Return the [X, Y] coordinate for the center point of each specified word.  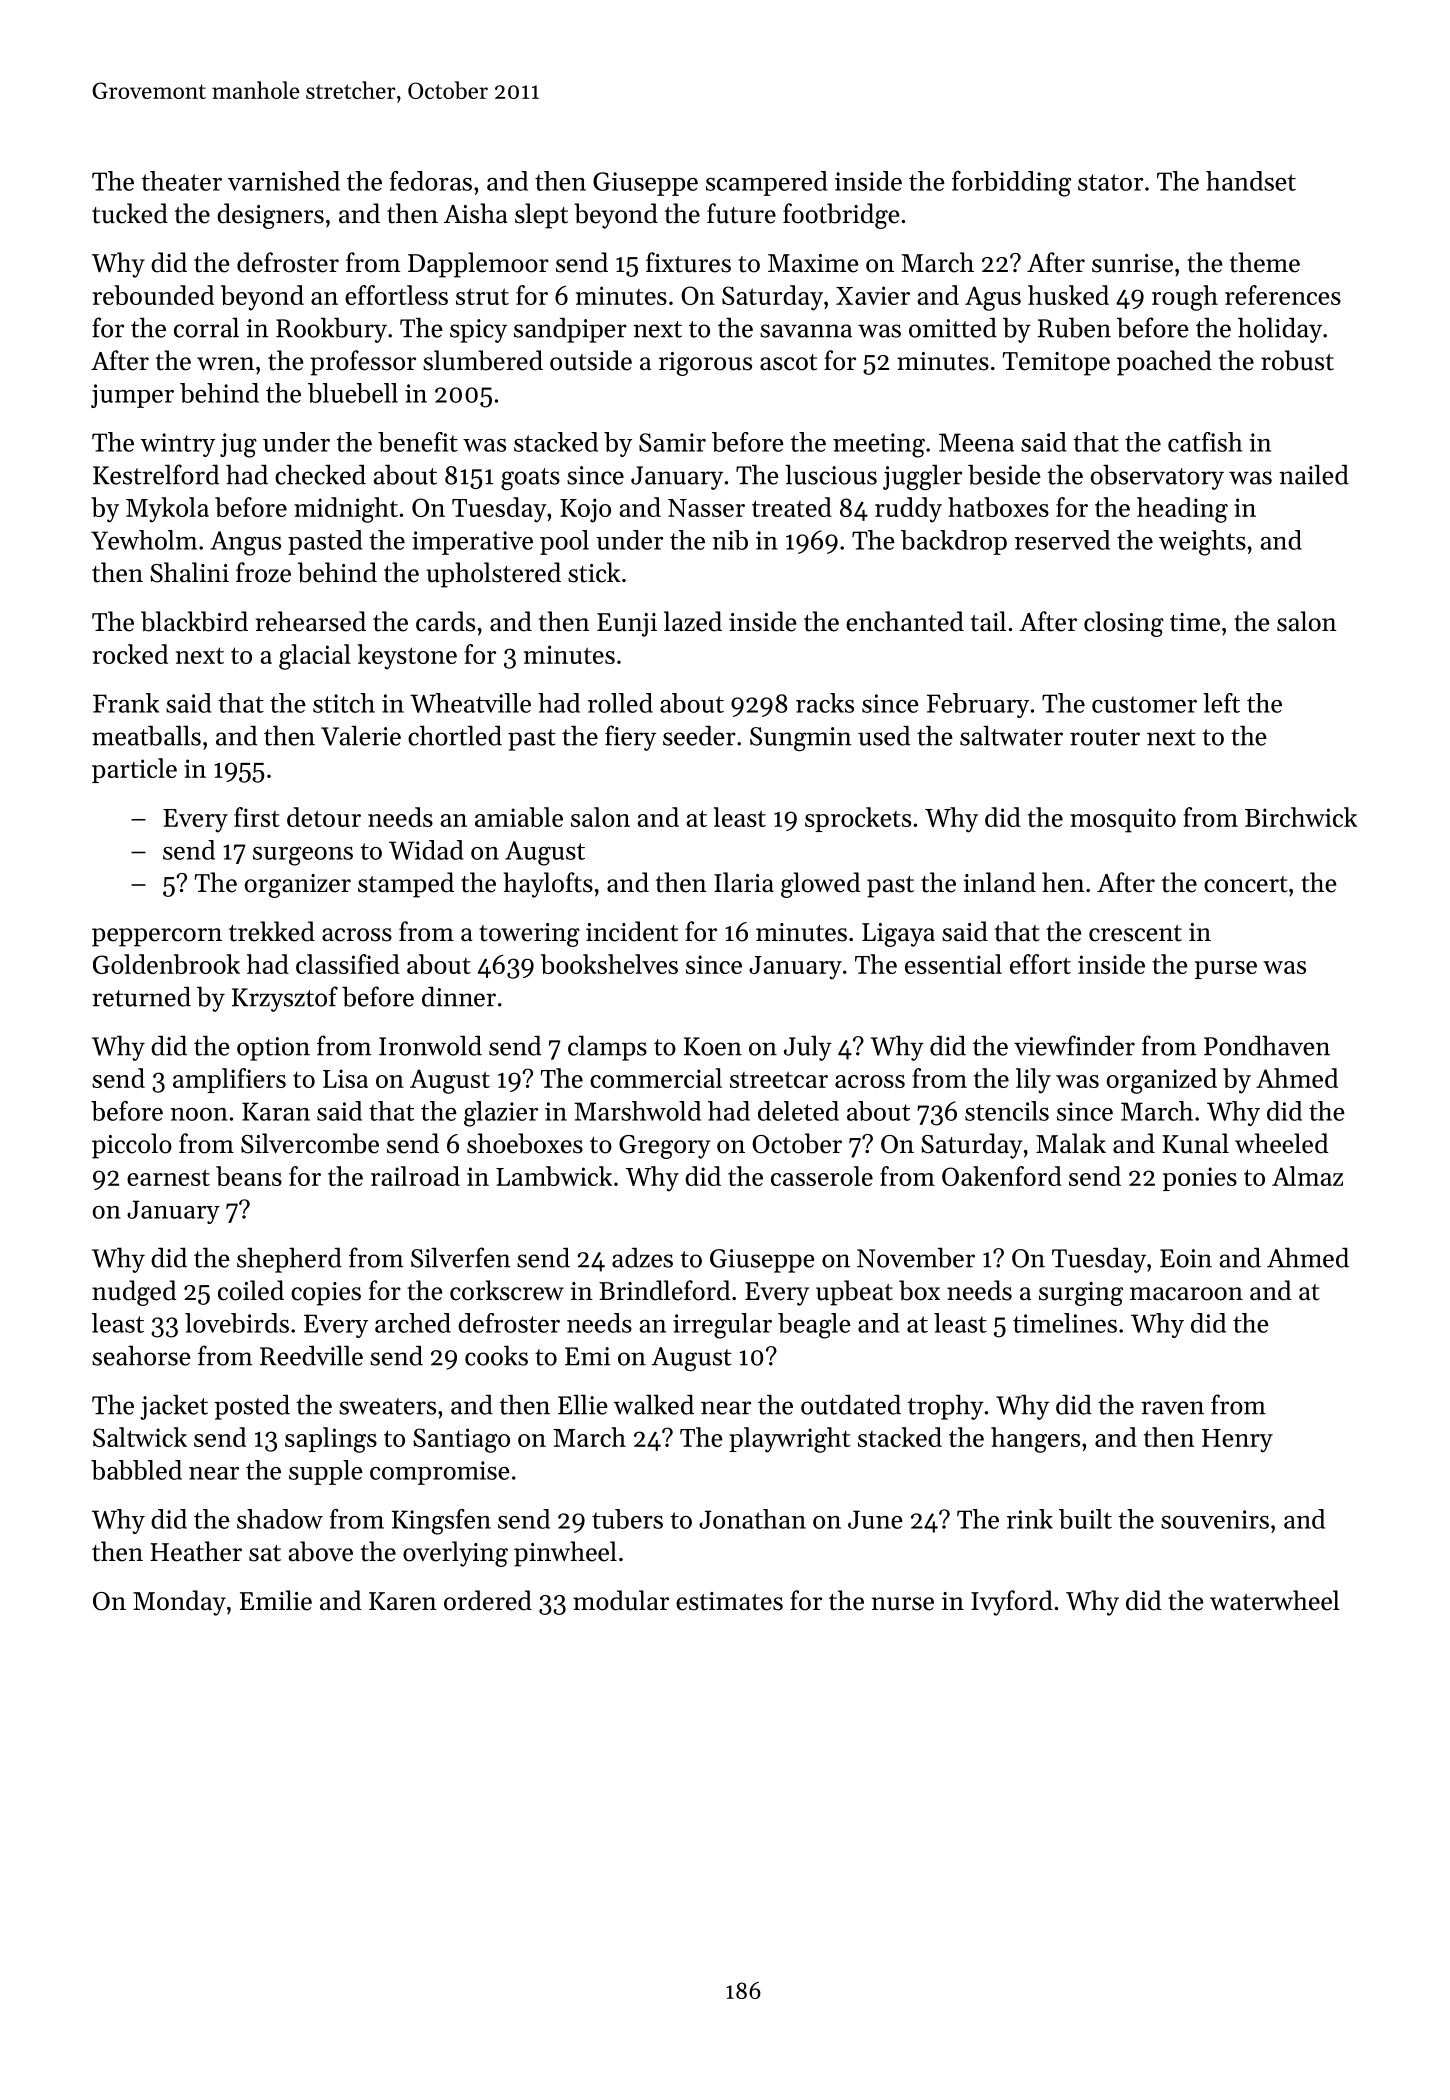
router [1105, 737]
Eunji [627, 625]
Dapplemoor [478, 265]
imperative [472, 543]
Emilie [276, 1600]
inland [1000, 882]
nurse [903, 1604]
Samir [672, 442]
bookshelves [609, 964]
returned [141, 996]
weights [1202, 543]
